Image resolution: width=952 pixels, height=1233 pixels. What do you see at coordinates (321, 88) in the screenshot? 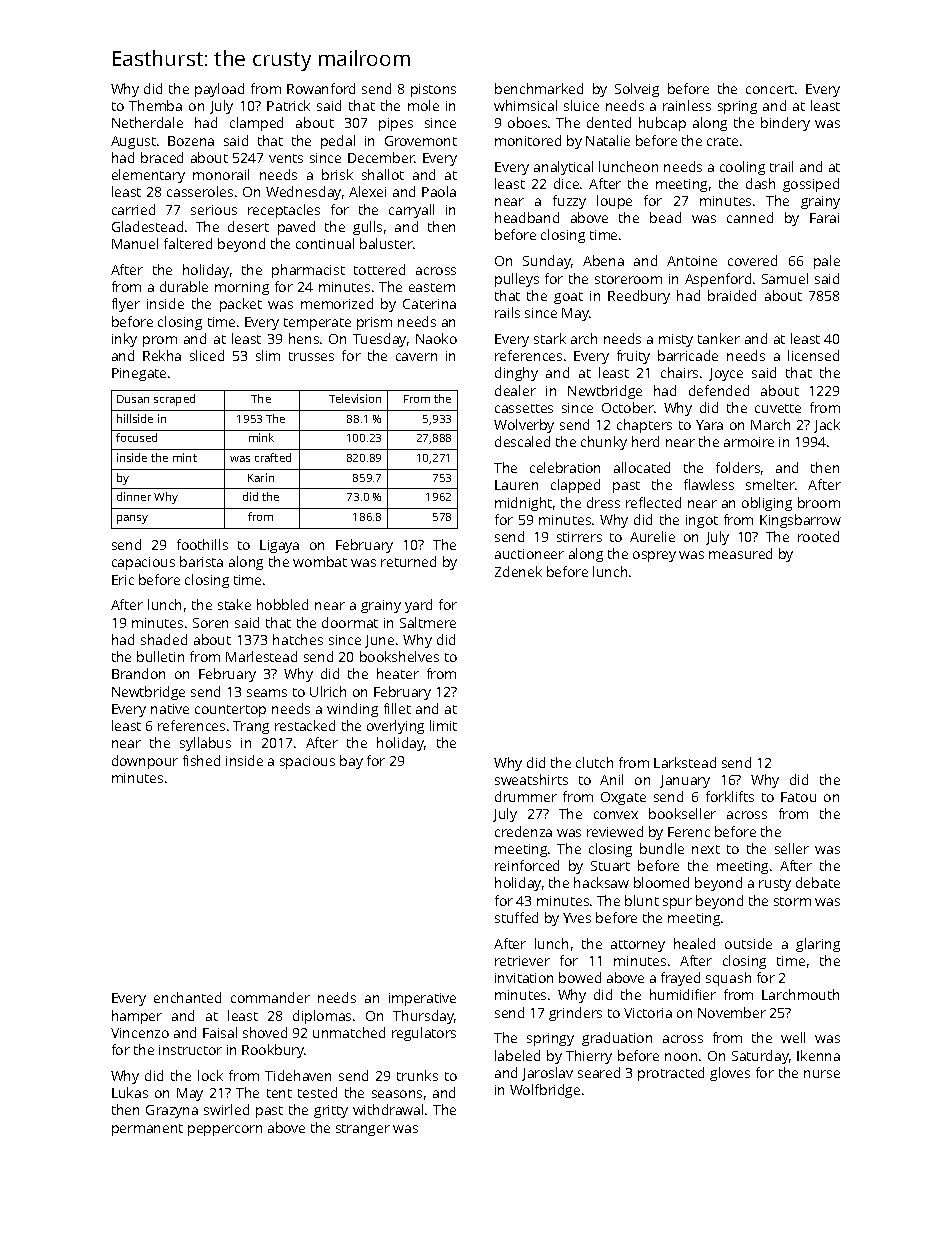
I see `Rowanford` at bounding box center [321, 88].
